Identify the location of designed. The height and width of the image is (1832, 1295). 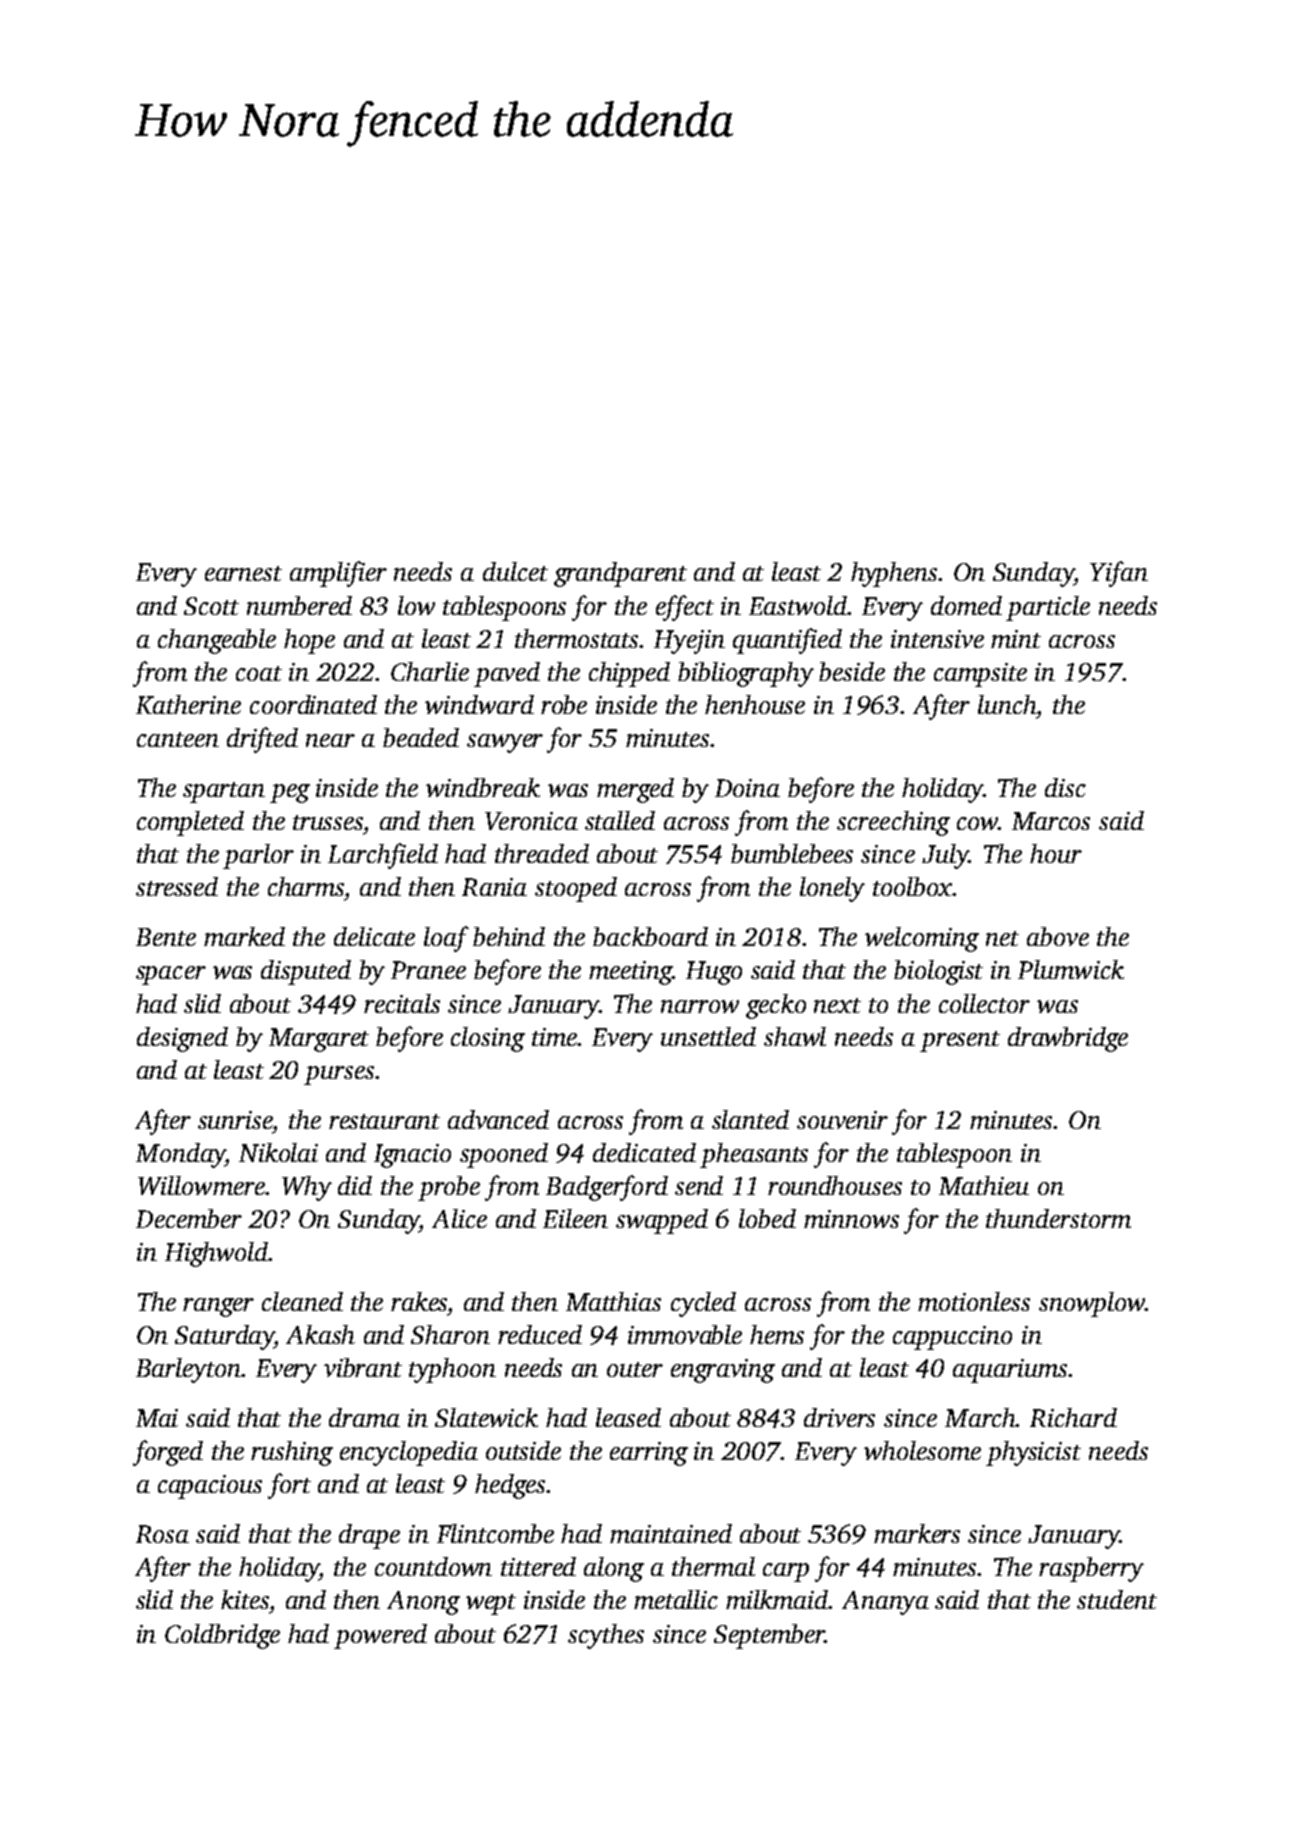
(182, 1039).
